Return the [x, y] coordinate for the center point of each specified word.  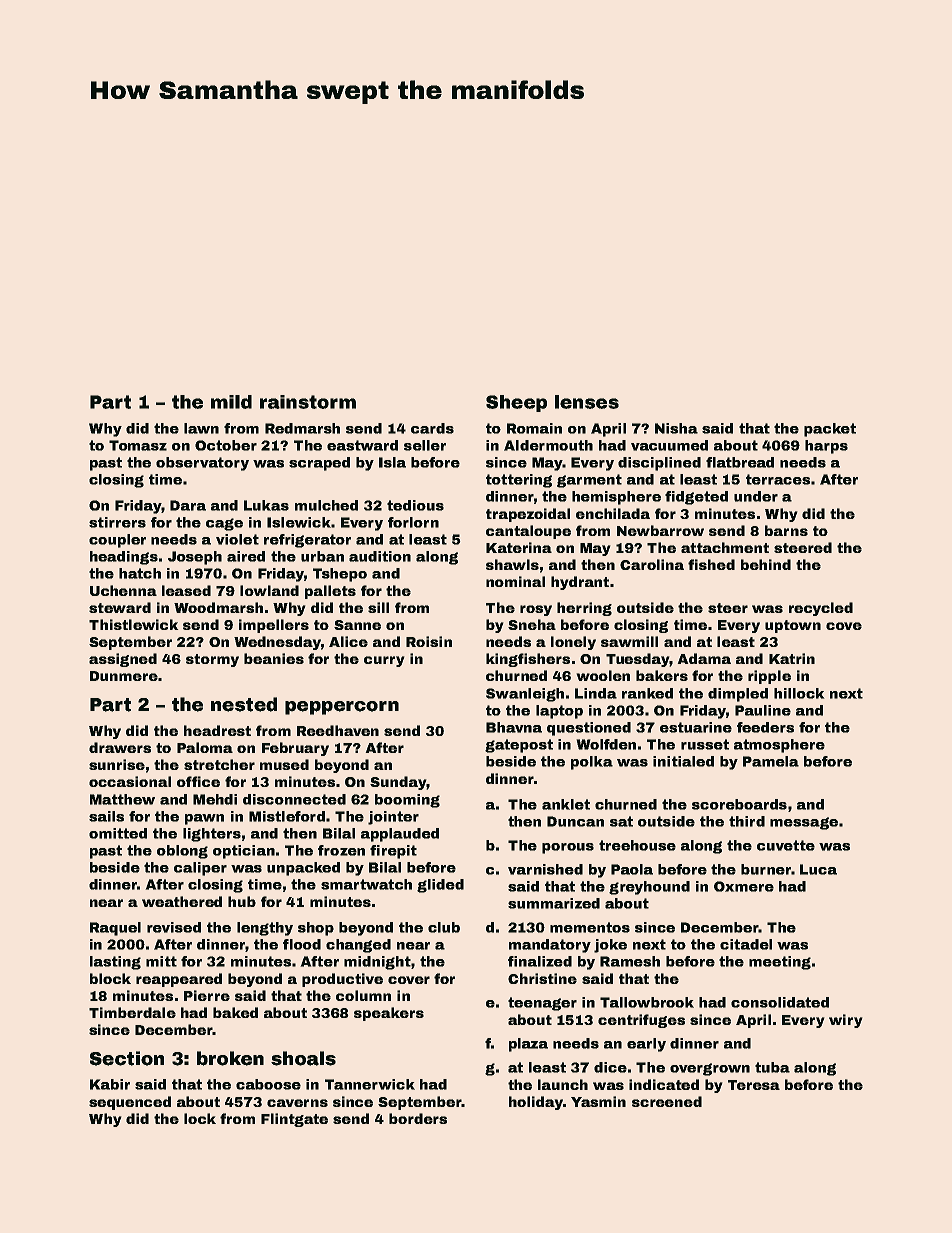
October [226, 445]
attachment [725, 547]
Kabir [110, 1084]
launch [563, 1084]
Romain [534, 428]
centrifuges [641, 1021]
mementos [590, 927]
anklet [566, 804]
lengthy [265, 929]
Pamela [771, 761]
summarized [554, 903]
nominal [515, 581]
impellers [274, 626]
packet [830, 430]
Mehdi [215, 799]
